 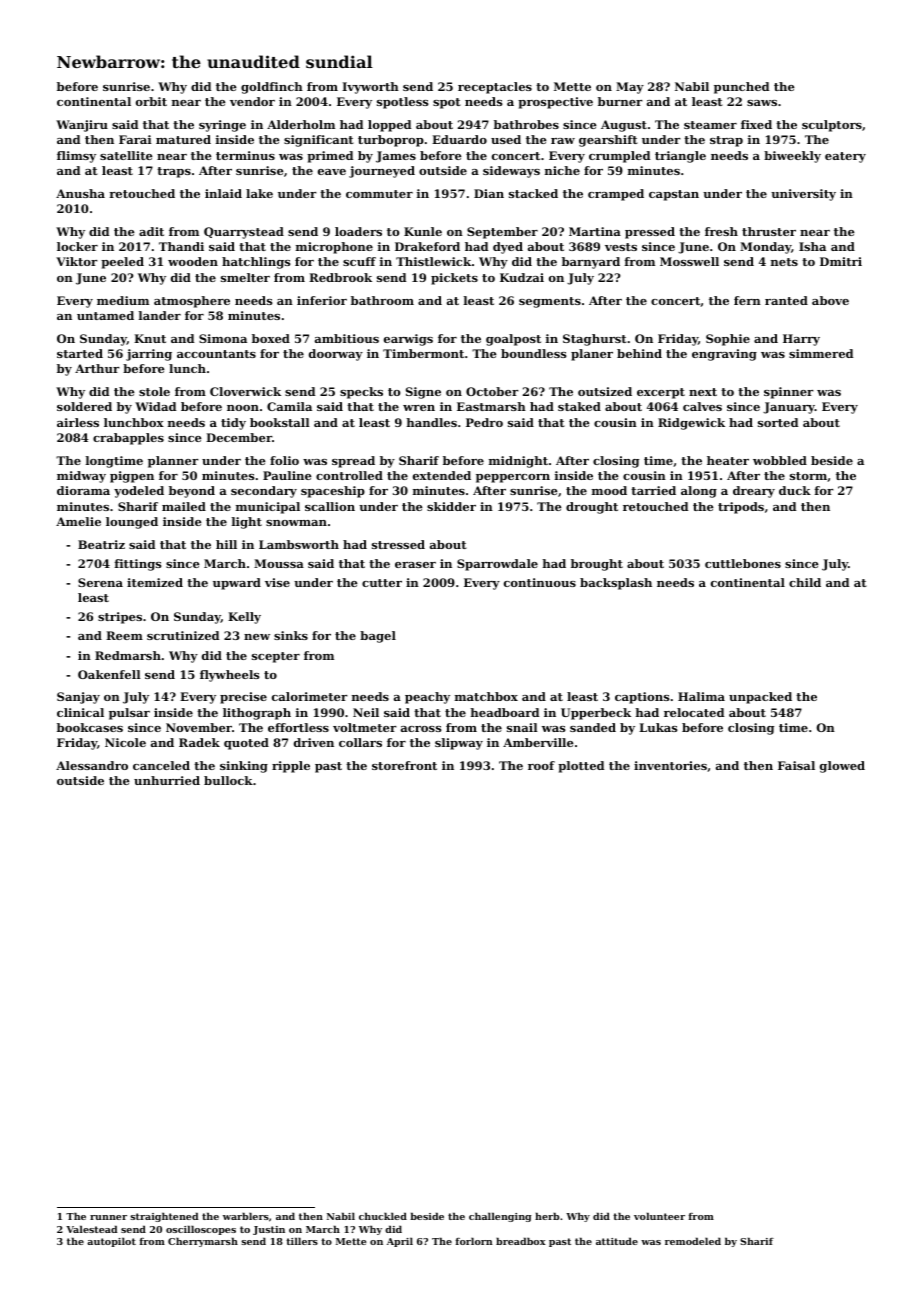 I want to click on used, so click(x=506, y=139).
